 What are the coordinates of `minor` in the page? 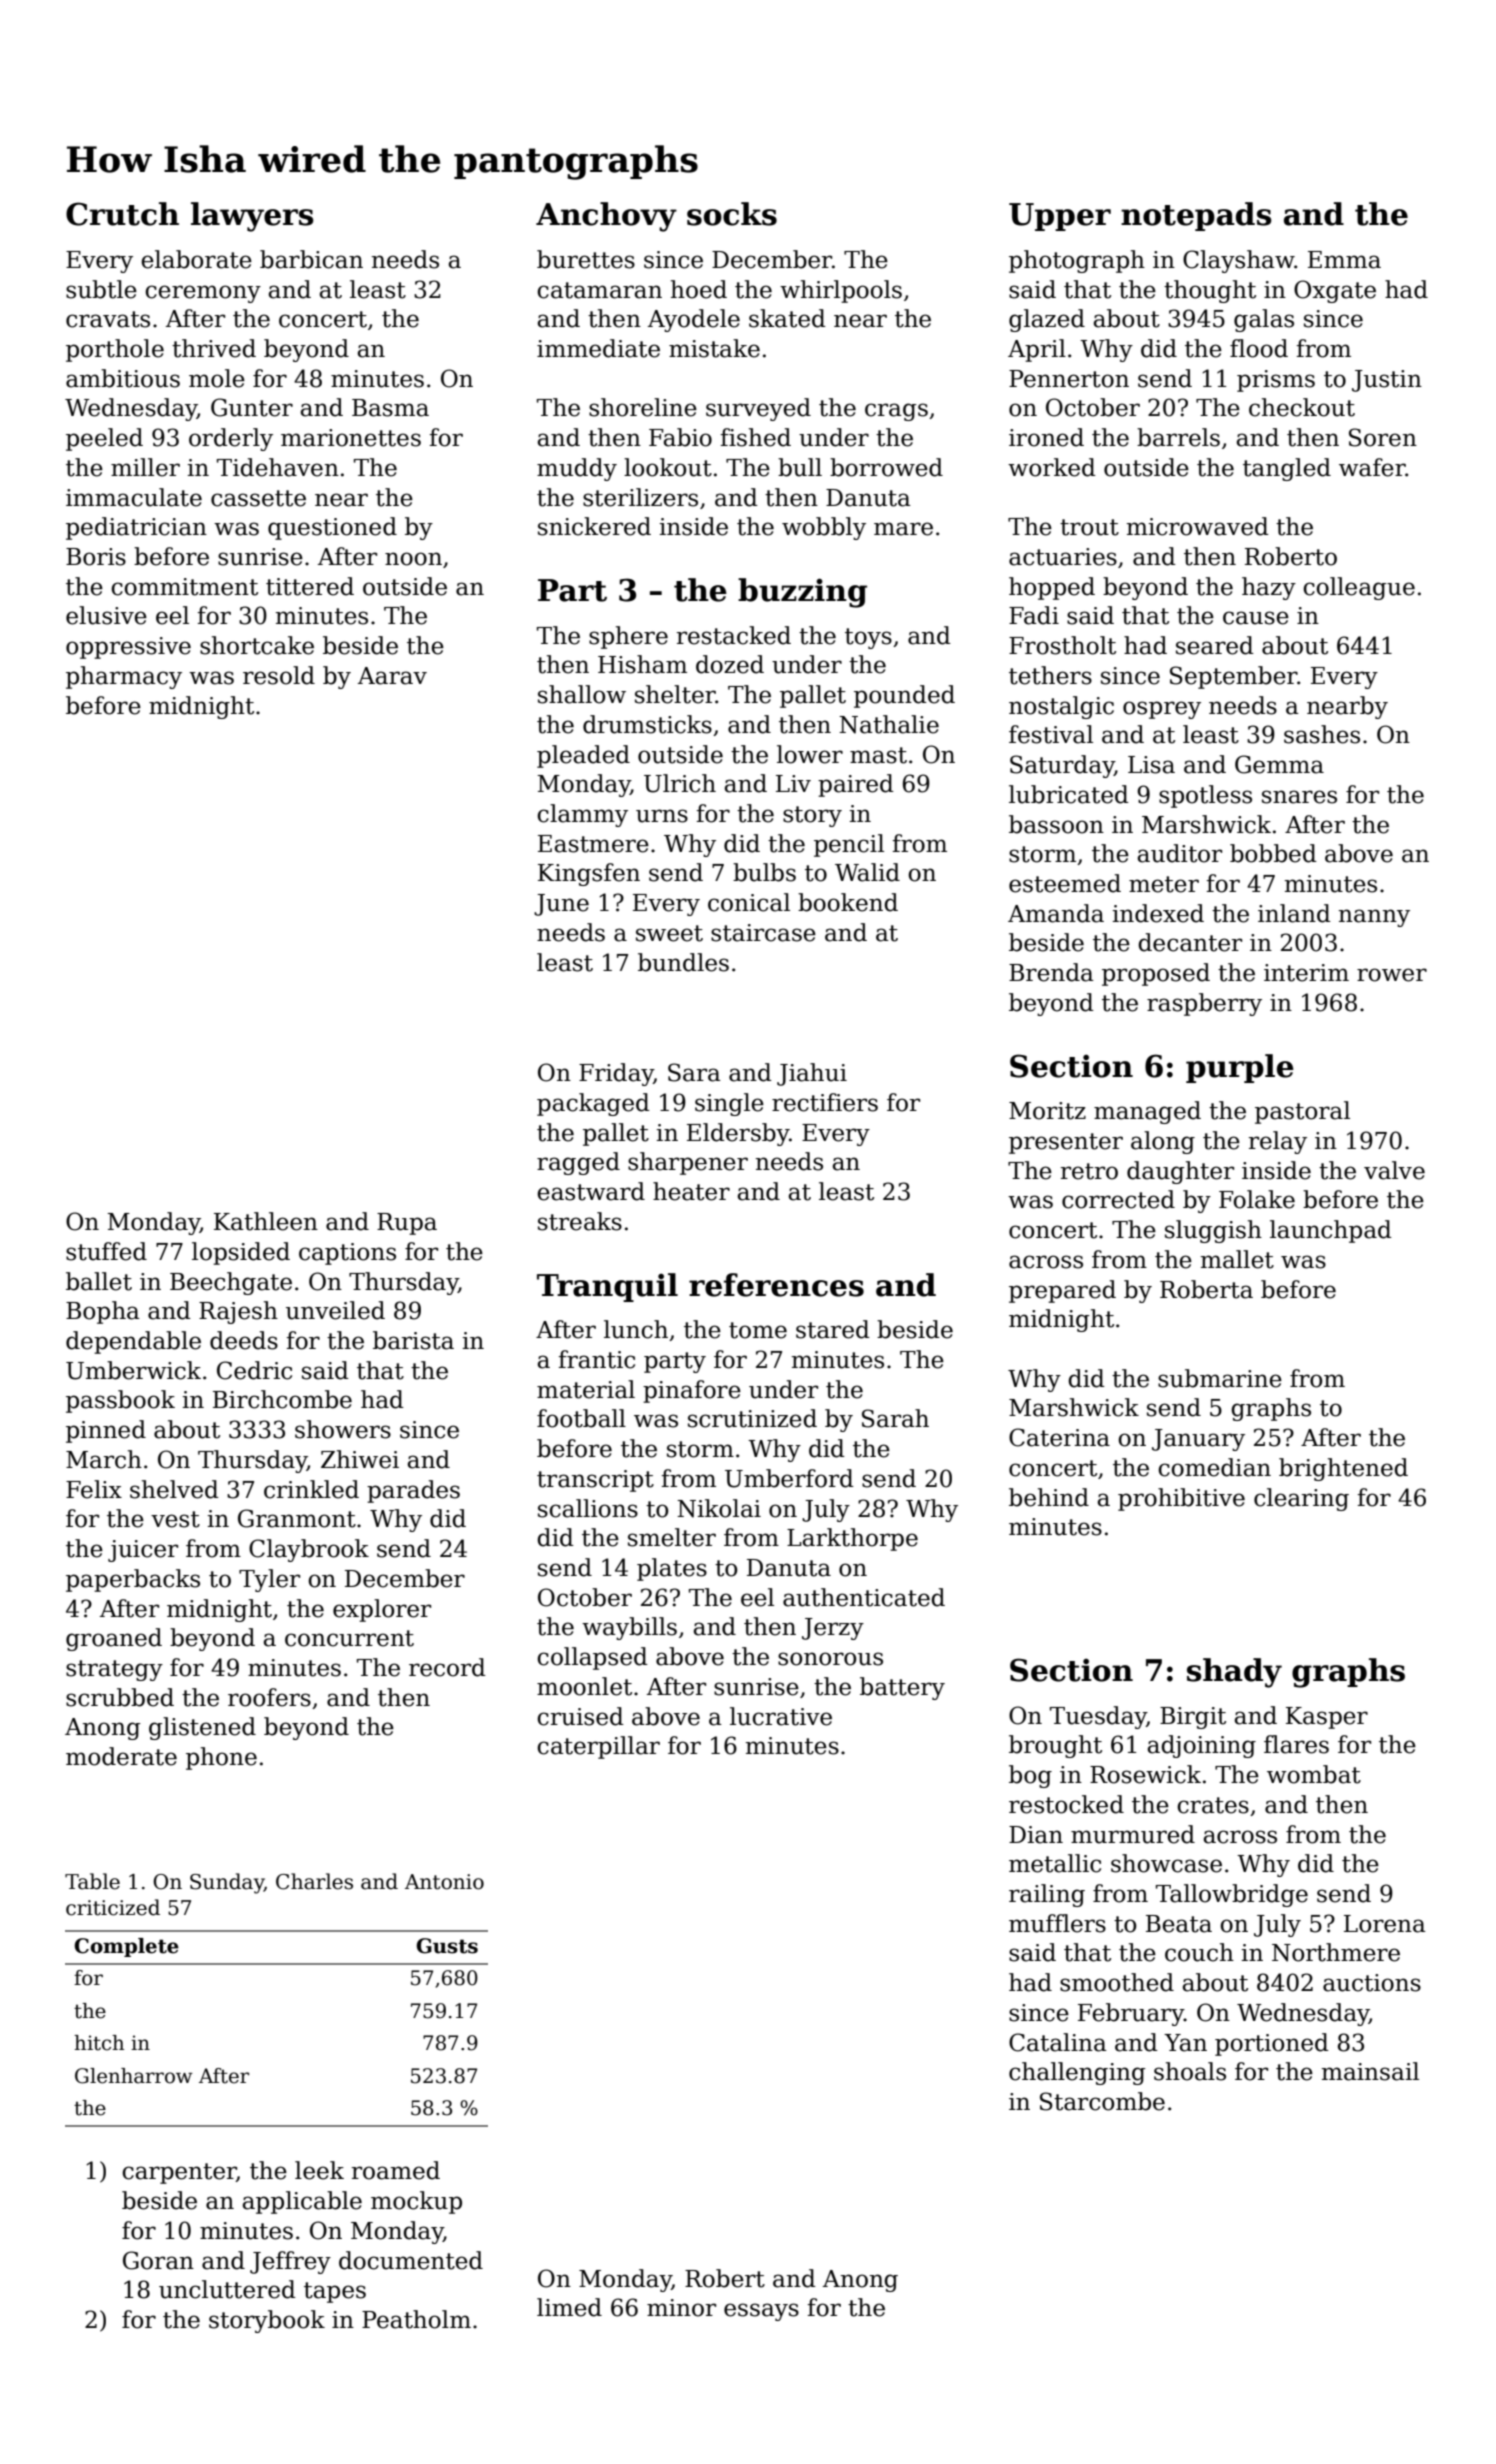 It's located at (681, 2308).
